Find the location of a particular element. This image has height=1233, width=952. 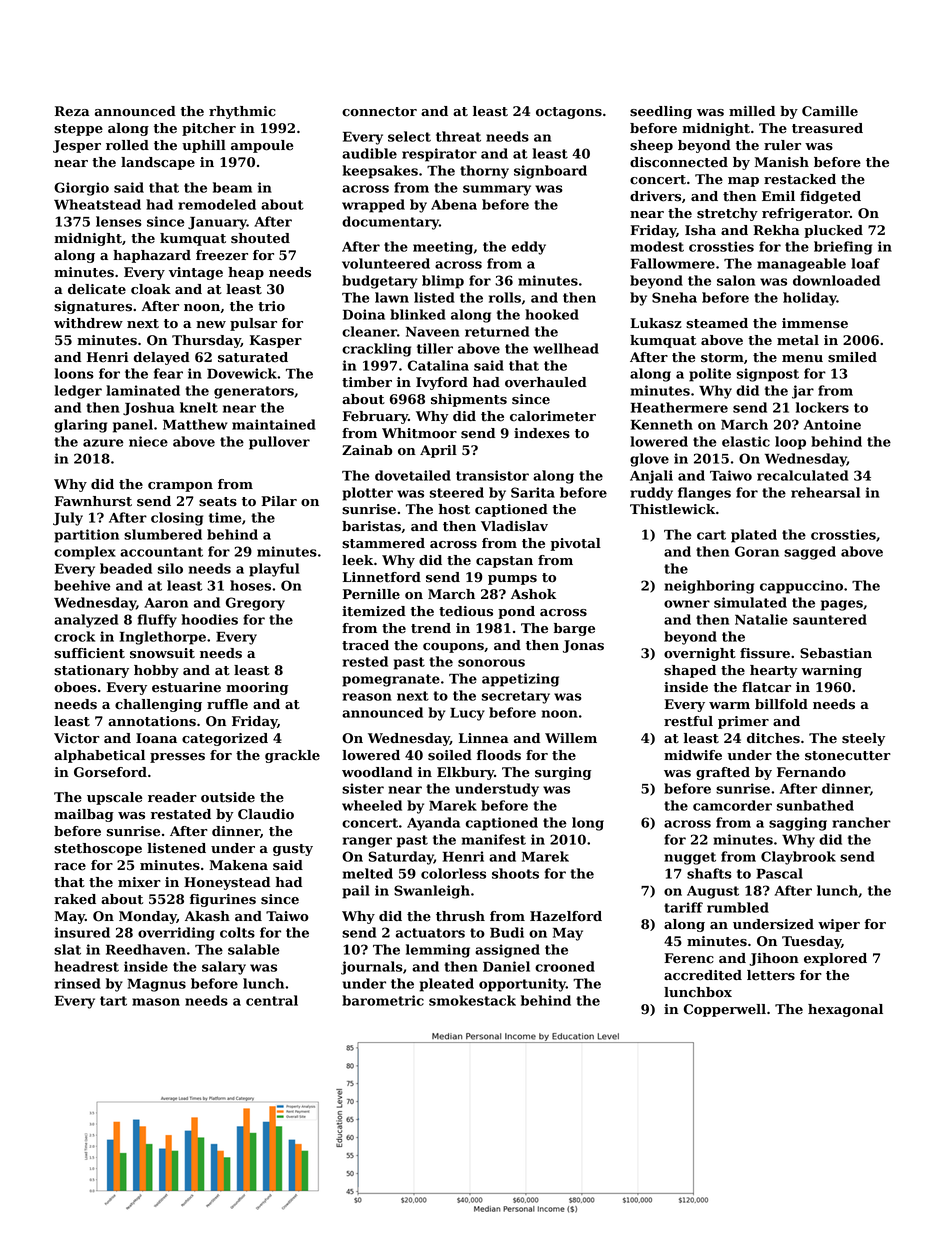

landscape is located at coordinates (158, 163).
